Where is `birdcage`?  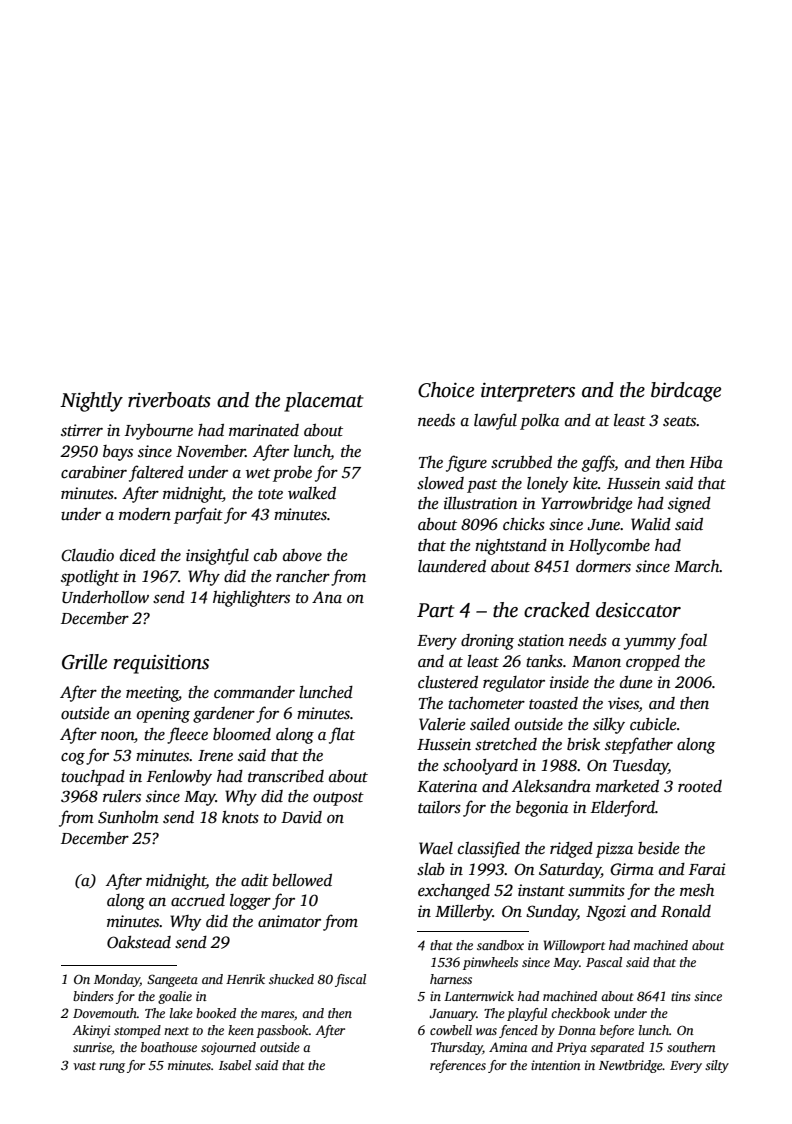
birdcage is located at coordinates (686, 392).
